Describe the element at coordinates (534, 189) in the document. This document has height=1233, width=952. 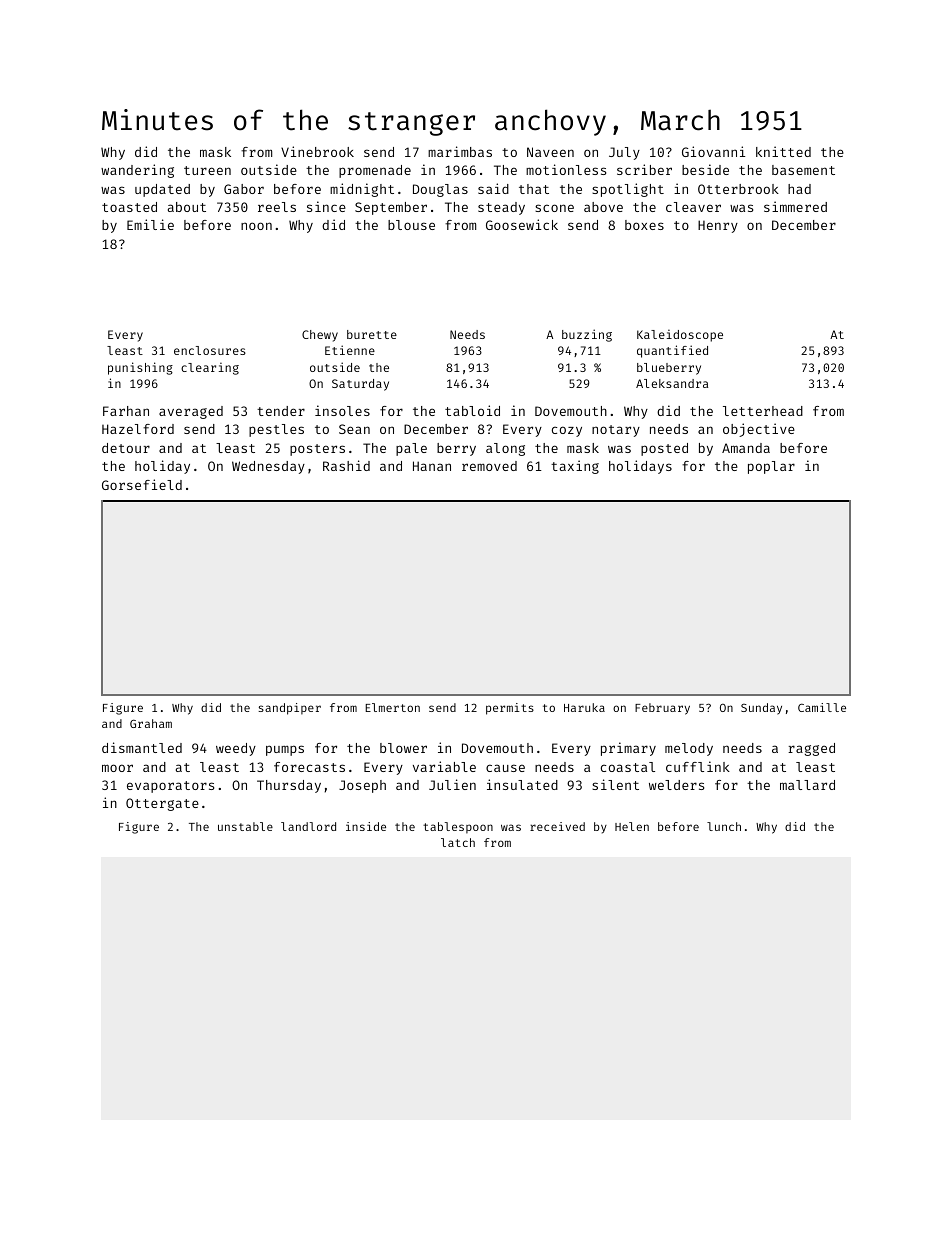
I see `that` at that location.
